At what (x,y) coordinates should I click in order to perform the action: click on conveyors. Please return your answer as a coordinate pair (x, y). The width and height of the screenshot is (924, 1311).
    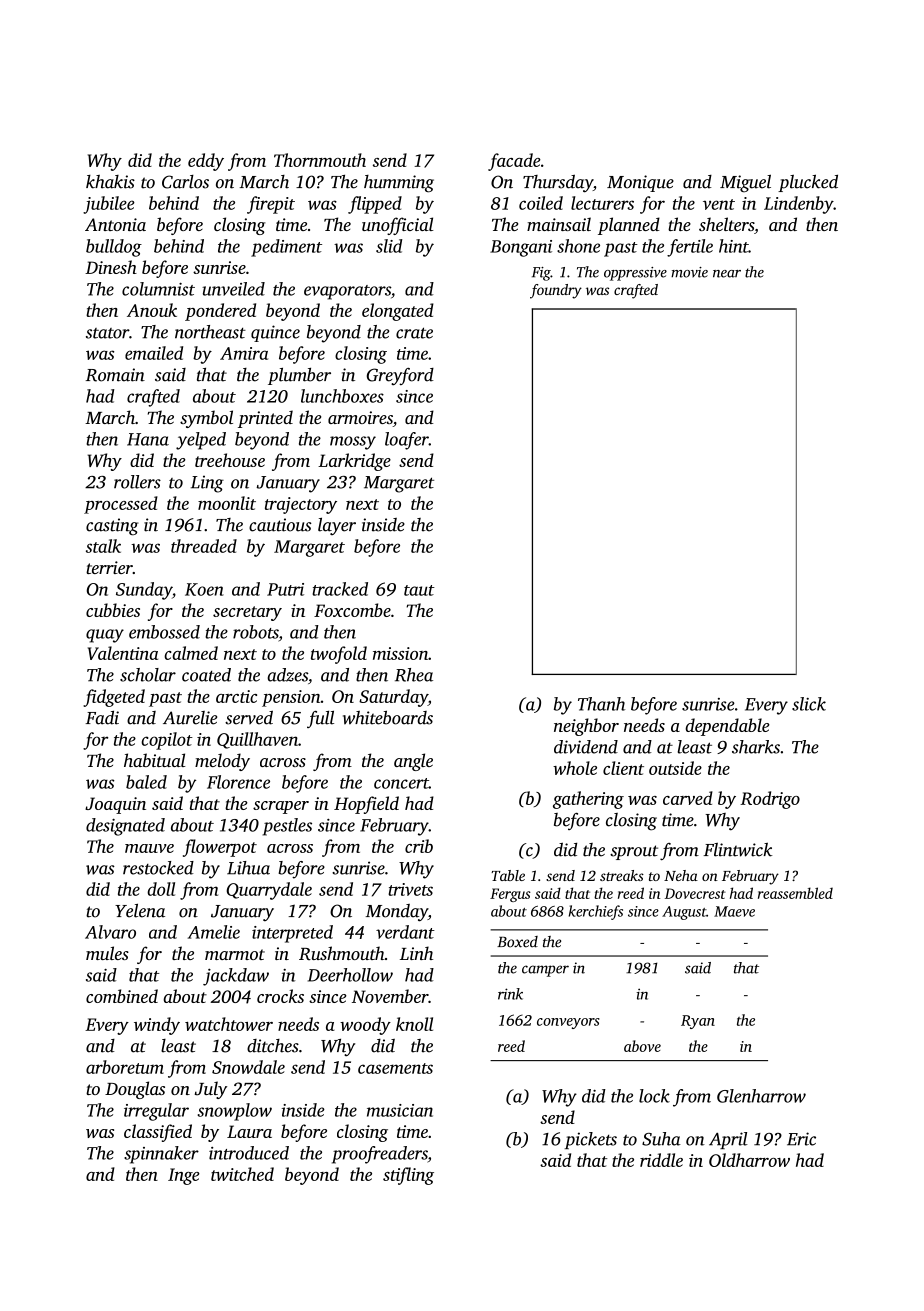
    Looking at the image, I should click on (568, 1023).
